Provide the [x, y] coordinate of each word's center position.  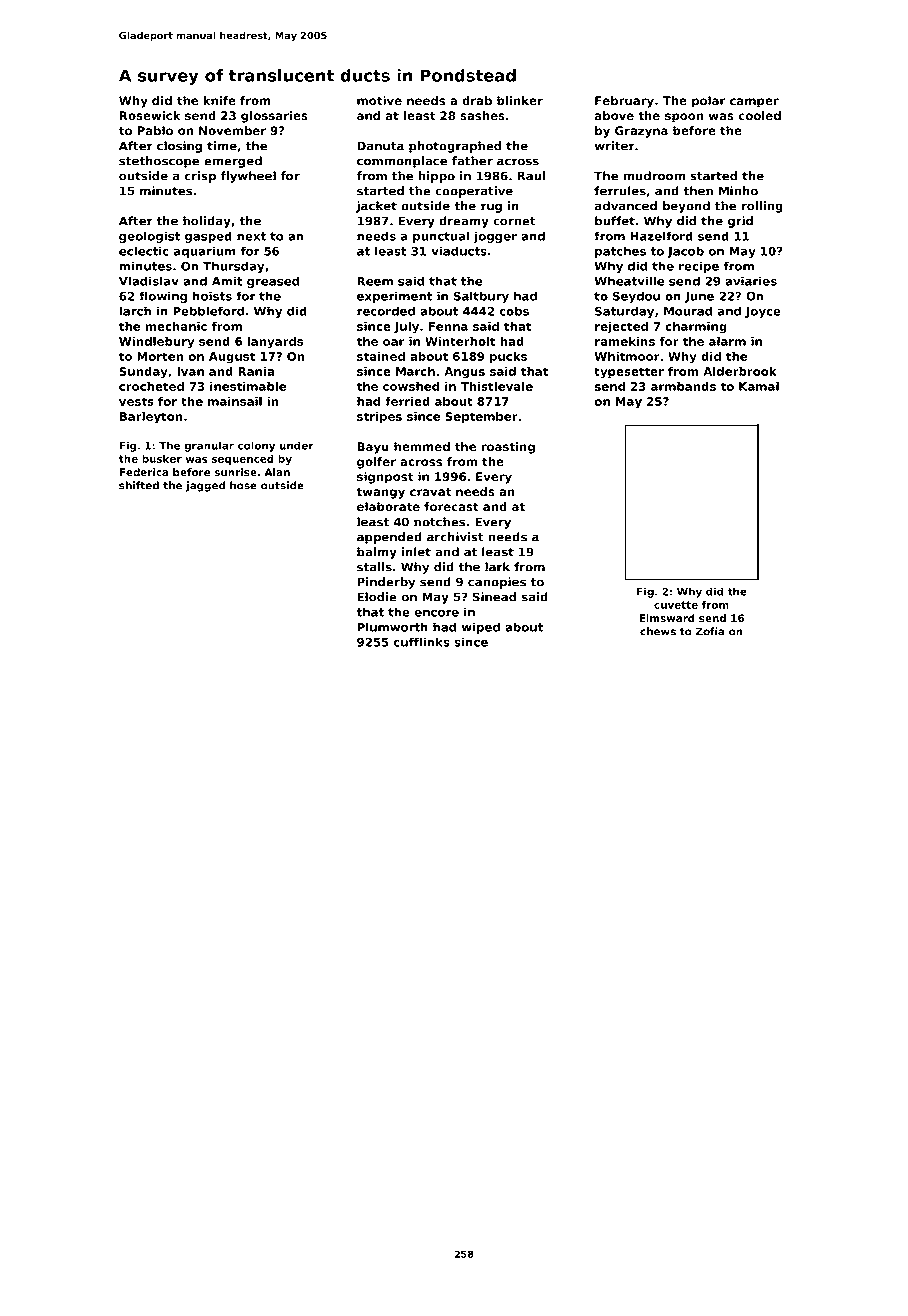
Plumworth [392, 627]
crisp [200, 177]
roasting [508, 448]
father [472, 161]
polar [709, 102]
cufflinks [422, 642]
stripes [379, 417]
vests [136, 401]
